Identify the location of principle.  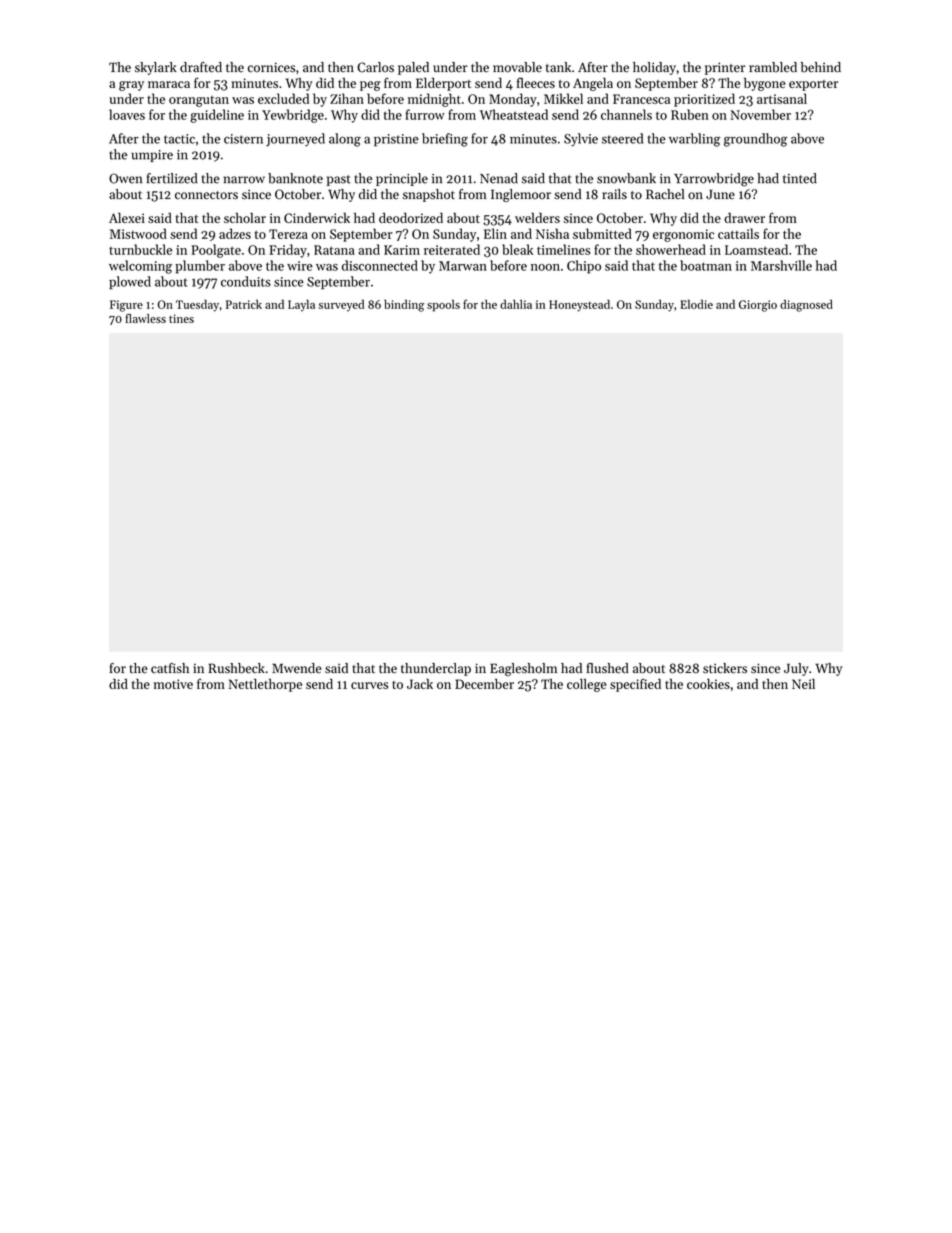
(402, 179).
